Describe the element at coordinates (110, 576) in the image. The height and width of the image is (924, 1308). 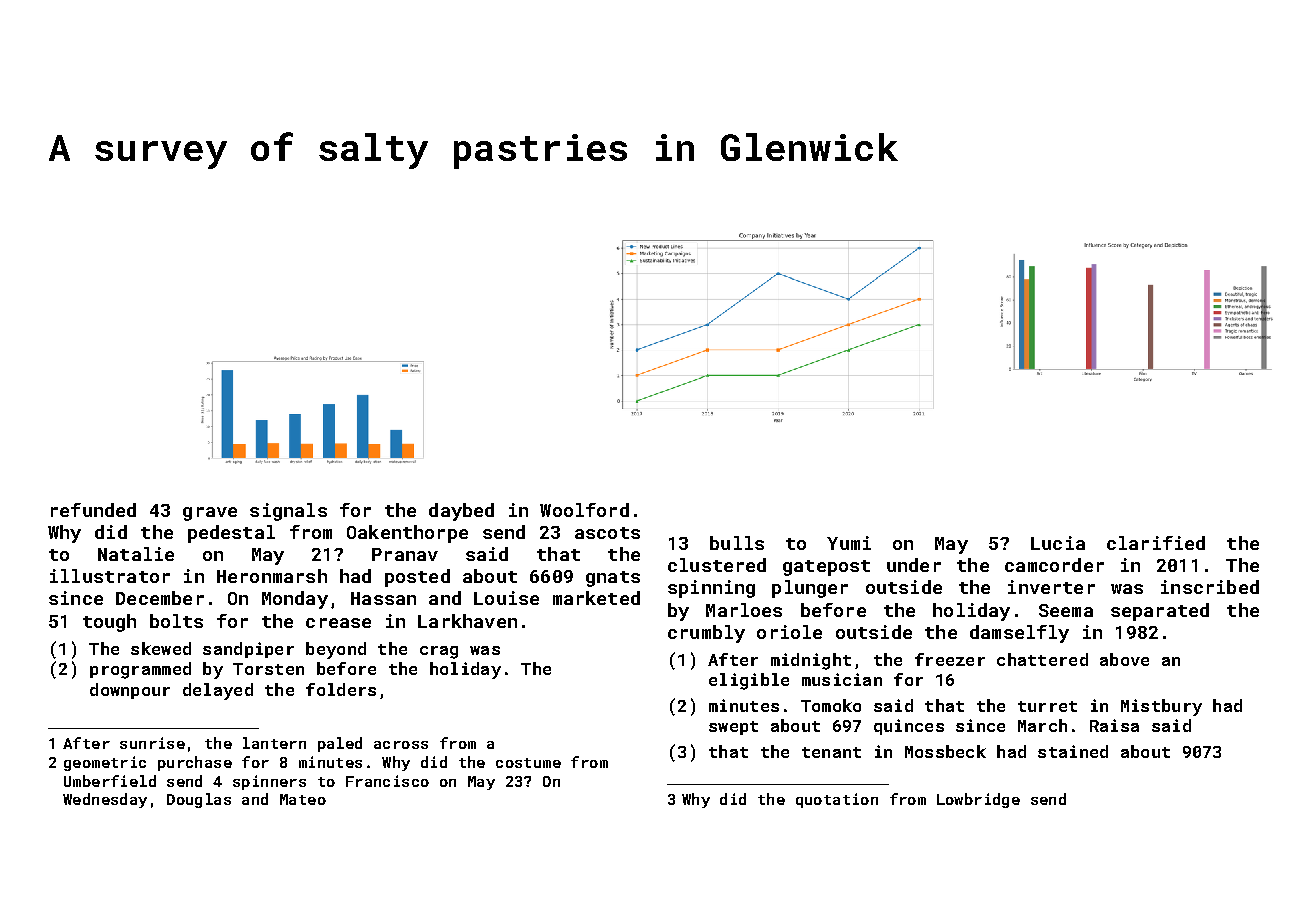
I see `illustrator` at that location.
